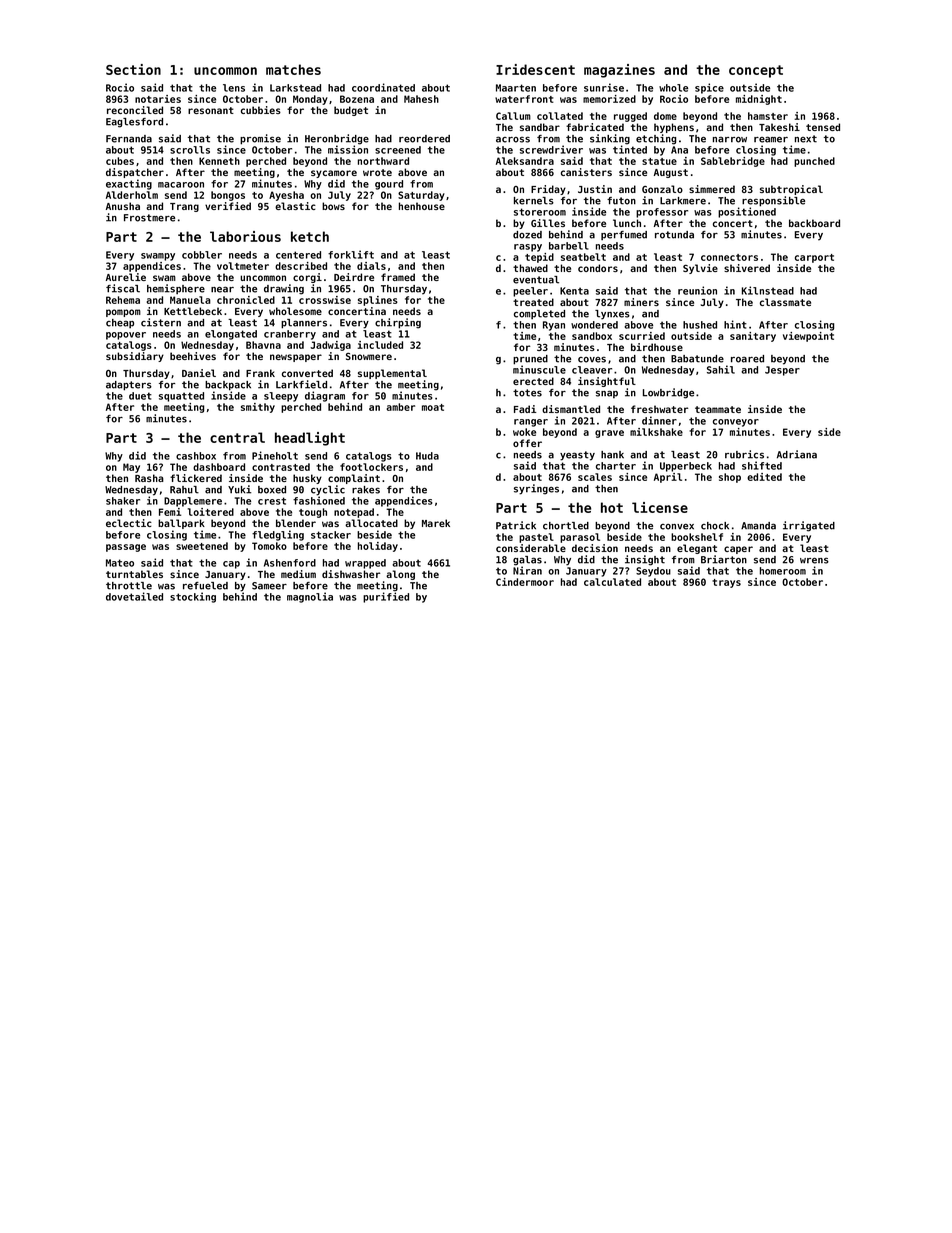 Image resolution: width=952 pixels, height=1233 pixels. Describe the element at coordinates (386, 597) in the screenshot. I see `purified` at that location.
